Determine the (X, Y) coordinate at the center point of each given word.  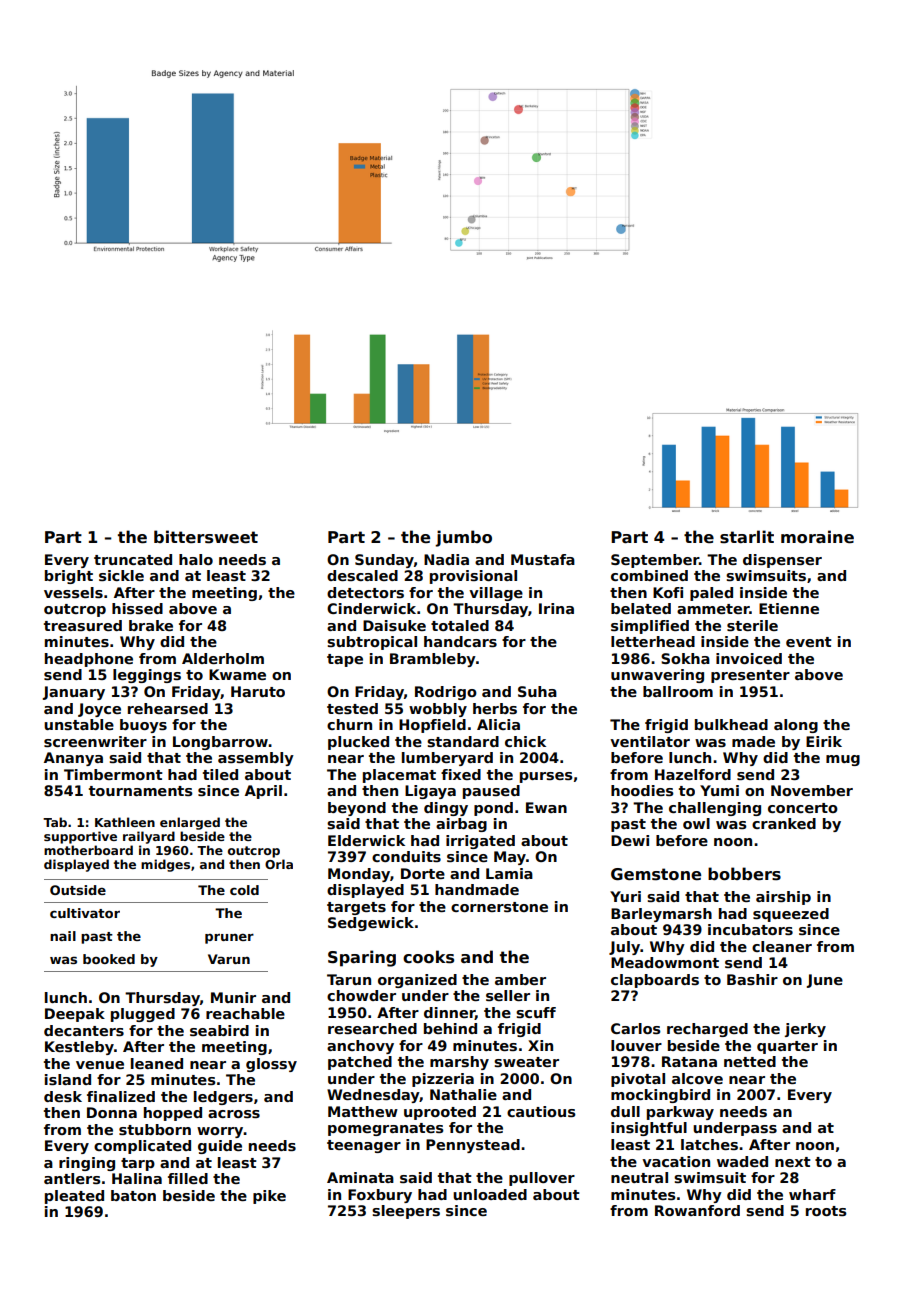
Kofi (668, 592)
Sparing (362, 958)
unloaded (490, 1194)
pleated (74, 1197)
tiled (220, 774)
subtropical (372, 643)
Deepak (75, 1015)
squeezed (791, 915)
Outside (78, 890)
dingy (446, 809)
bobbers (744, 874)
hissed (137, 608)
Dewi (630, 840)
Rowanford (697, 1210)
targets (356, 908)
